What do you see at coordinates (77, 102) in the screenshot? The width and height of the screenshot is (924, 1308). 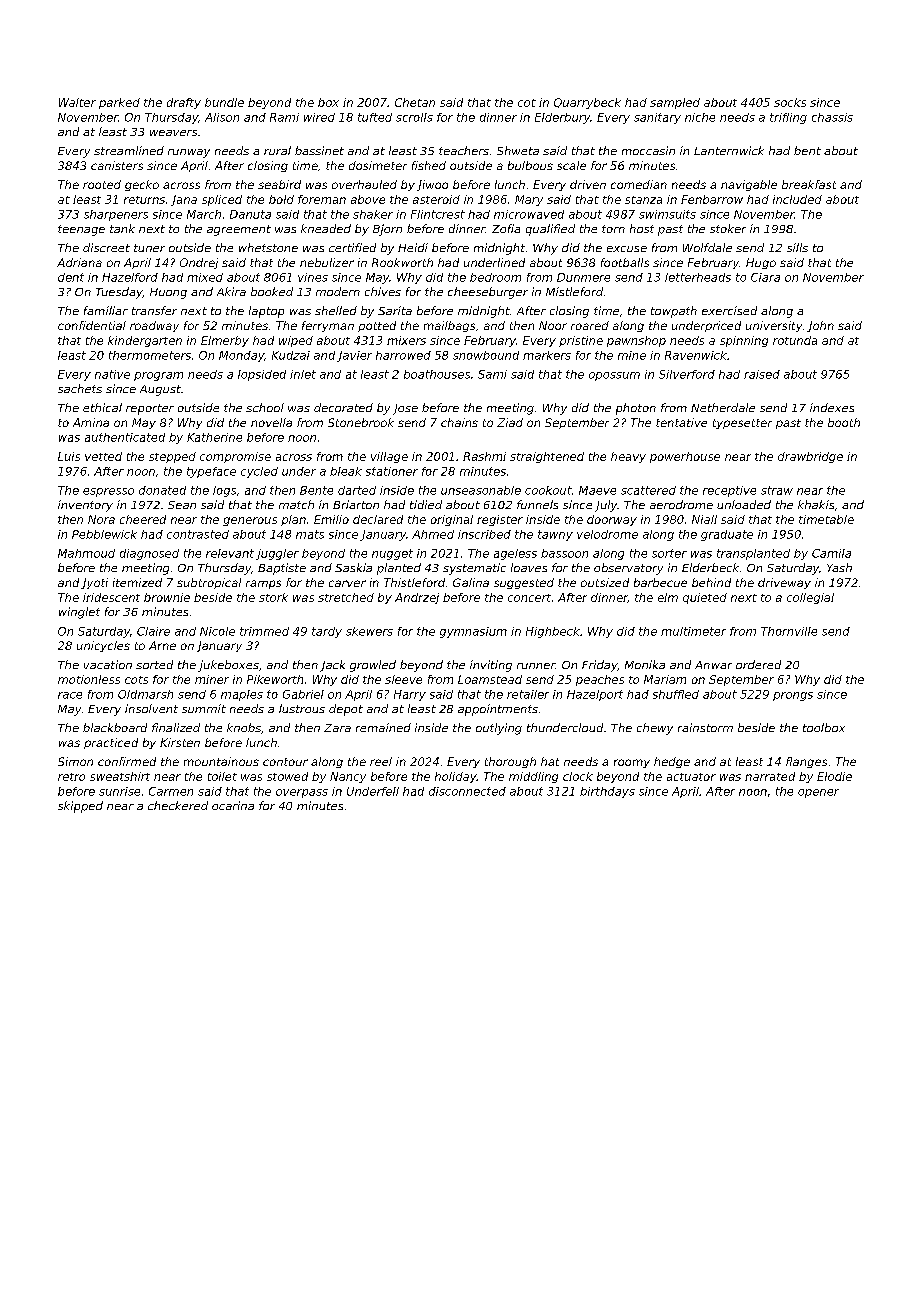 I see `Walter` at bounding box center [77, 102].
